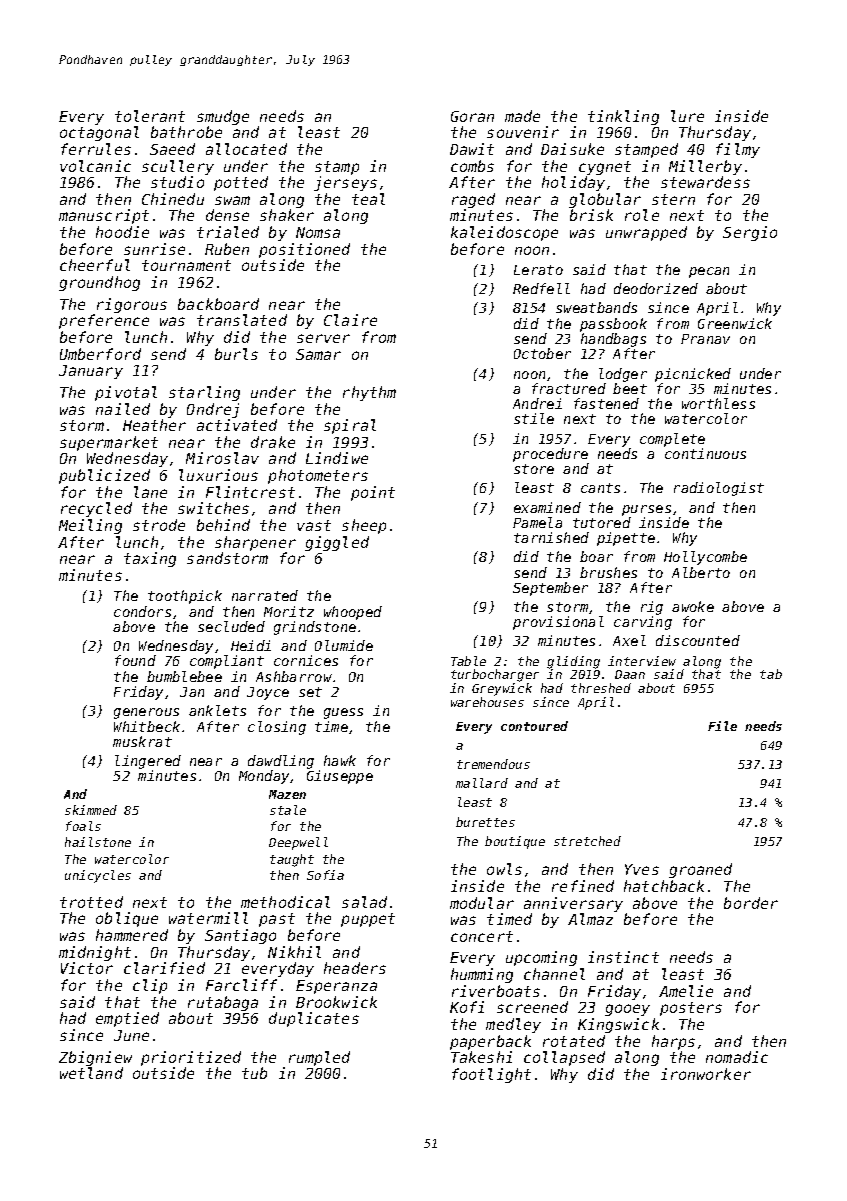 The width and height of the image is (847, 1201). What do you see at coordinates (687, 116) in the image?
I see `lure` at bounding box center [687, 116].
